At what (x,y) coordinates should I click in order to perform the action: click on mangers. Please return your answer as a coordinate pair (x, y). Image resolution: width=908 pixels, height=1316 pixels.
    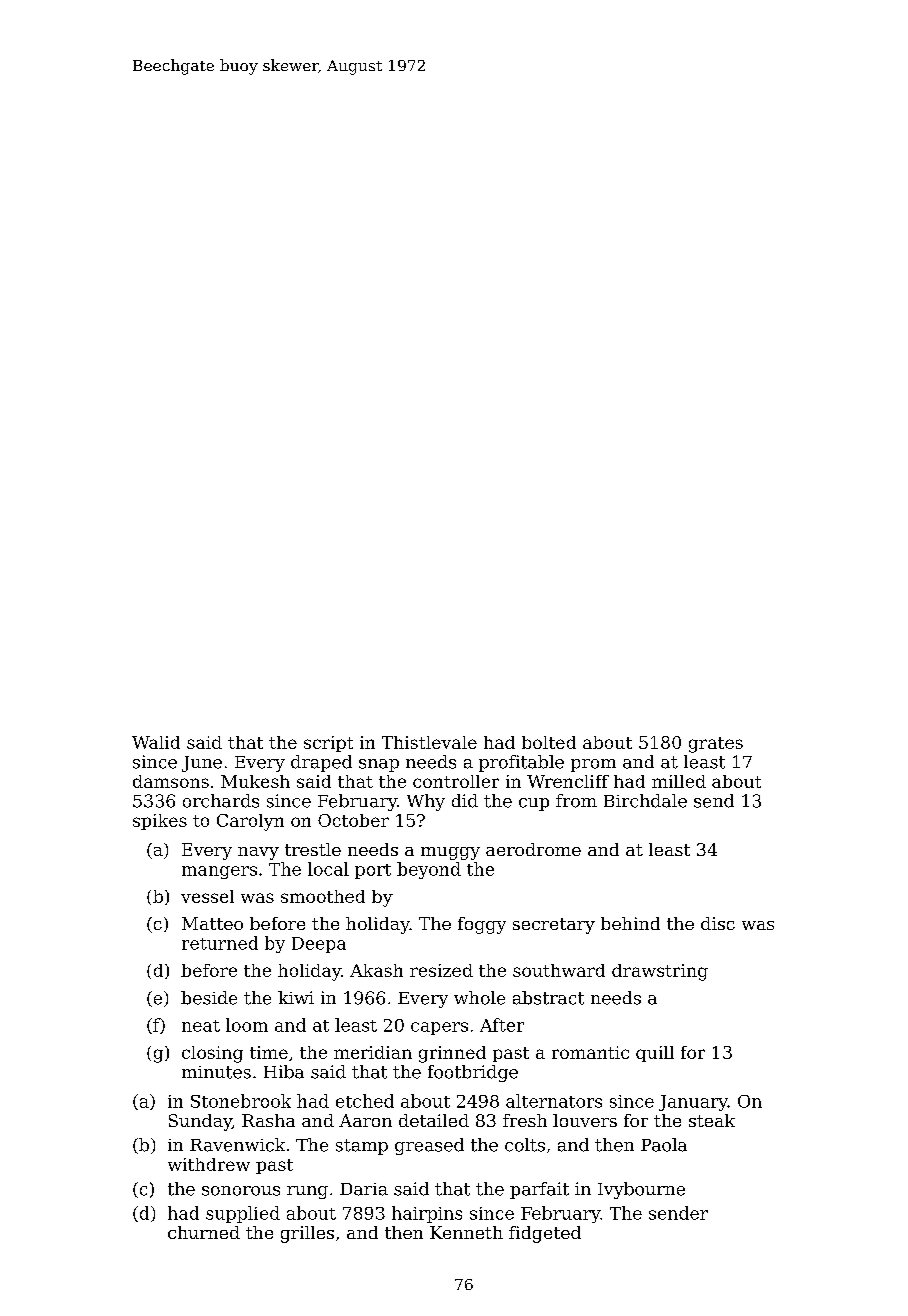
    Looking at the image, I should click on (219, 872).
